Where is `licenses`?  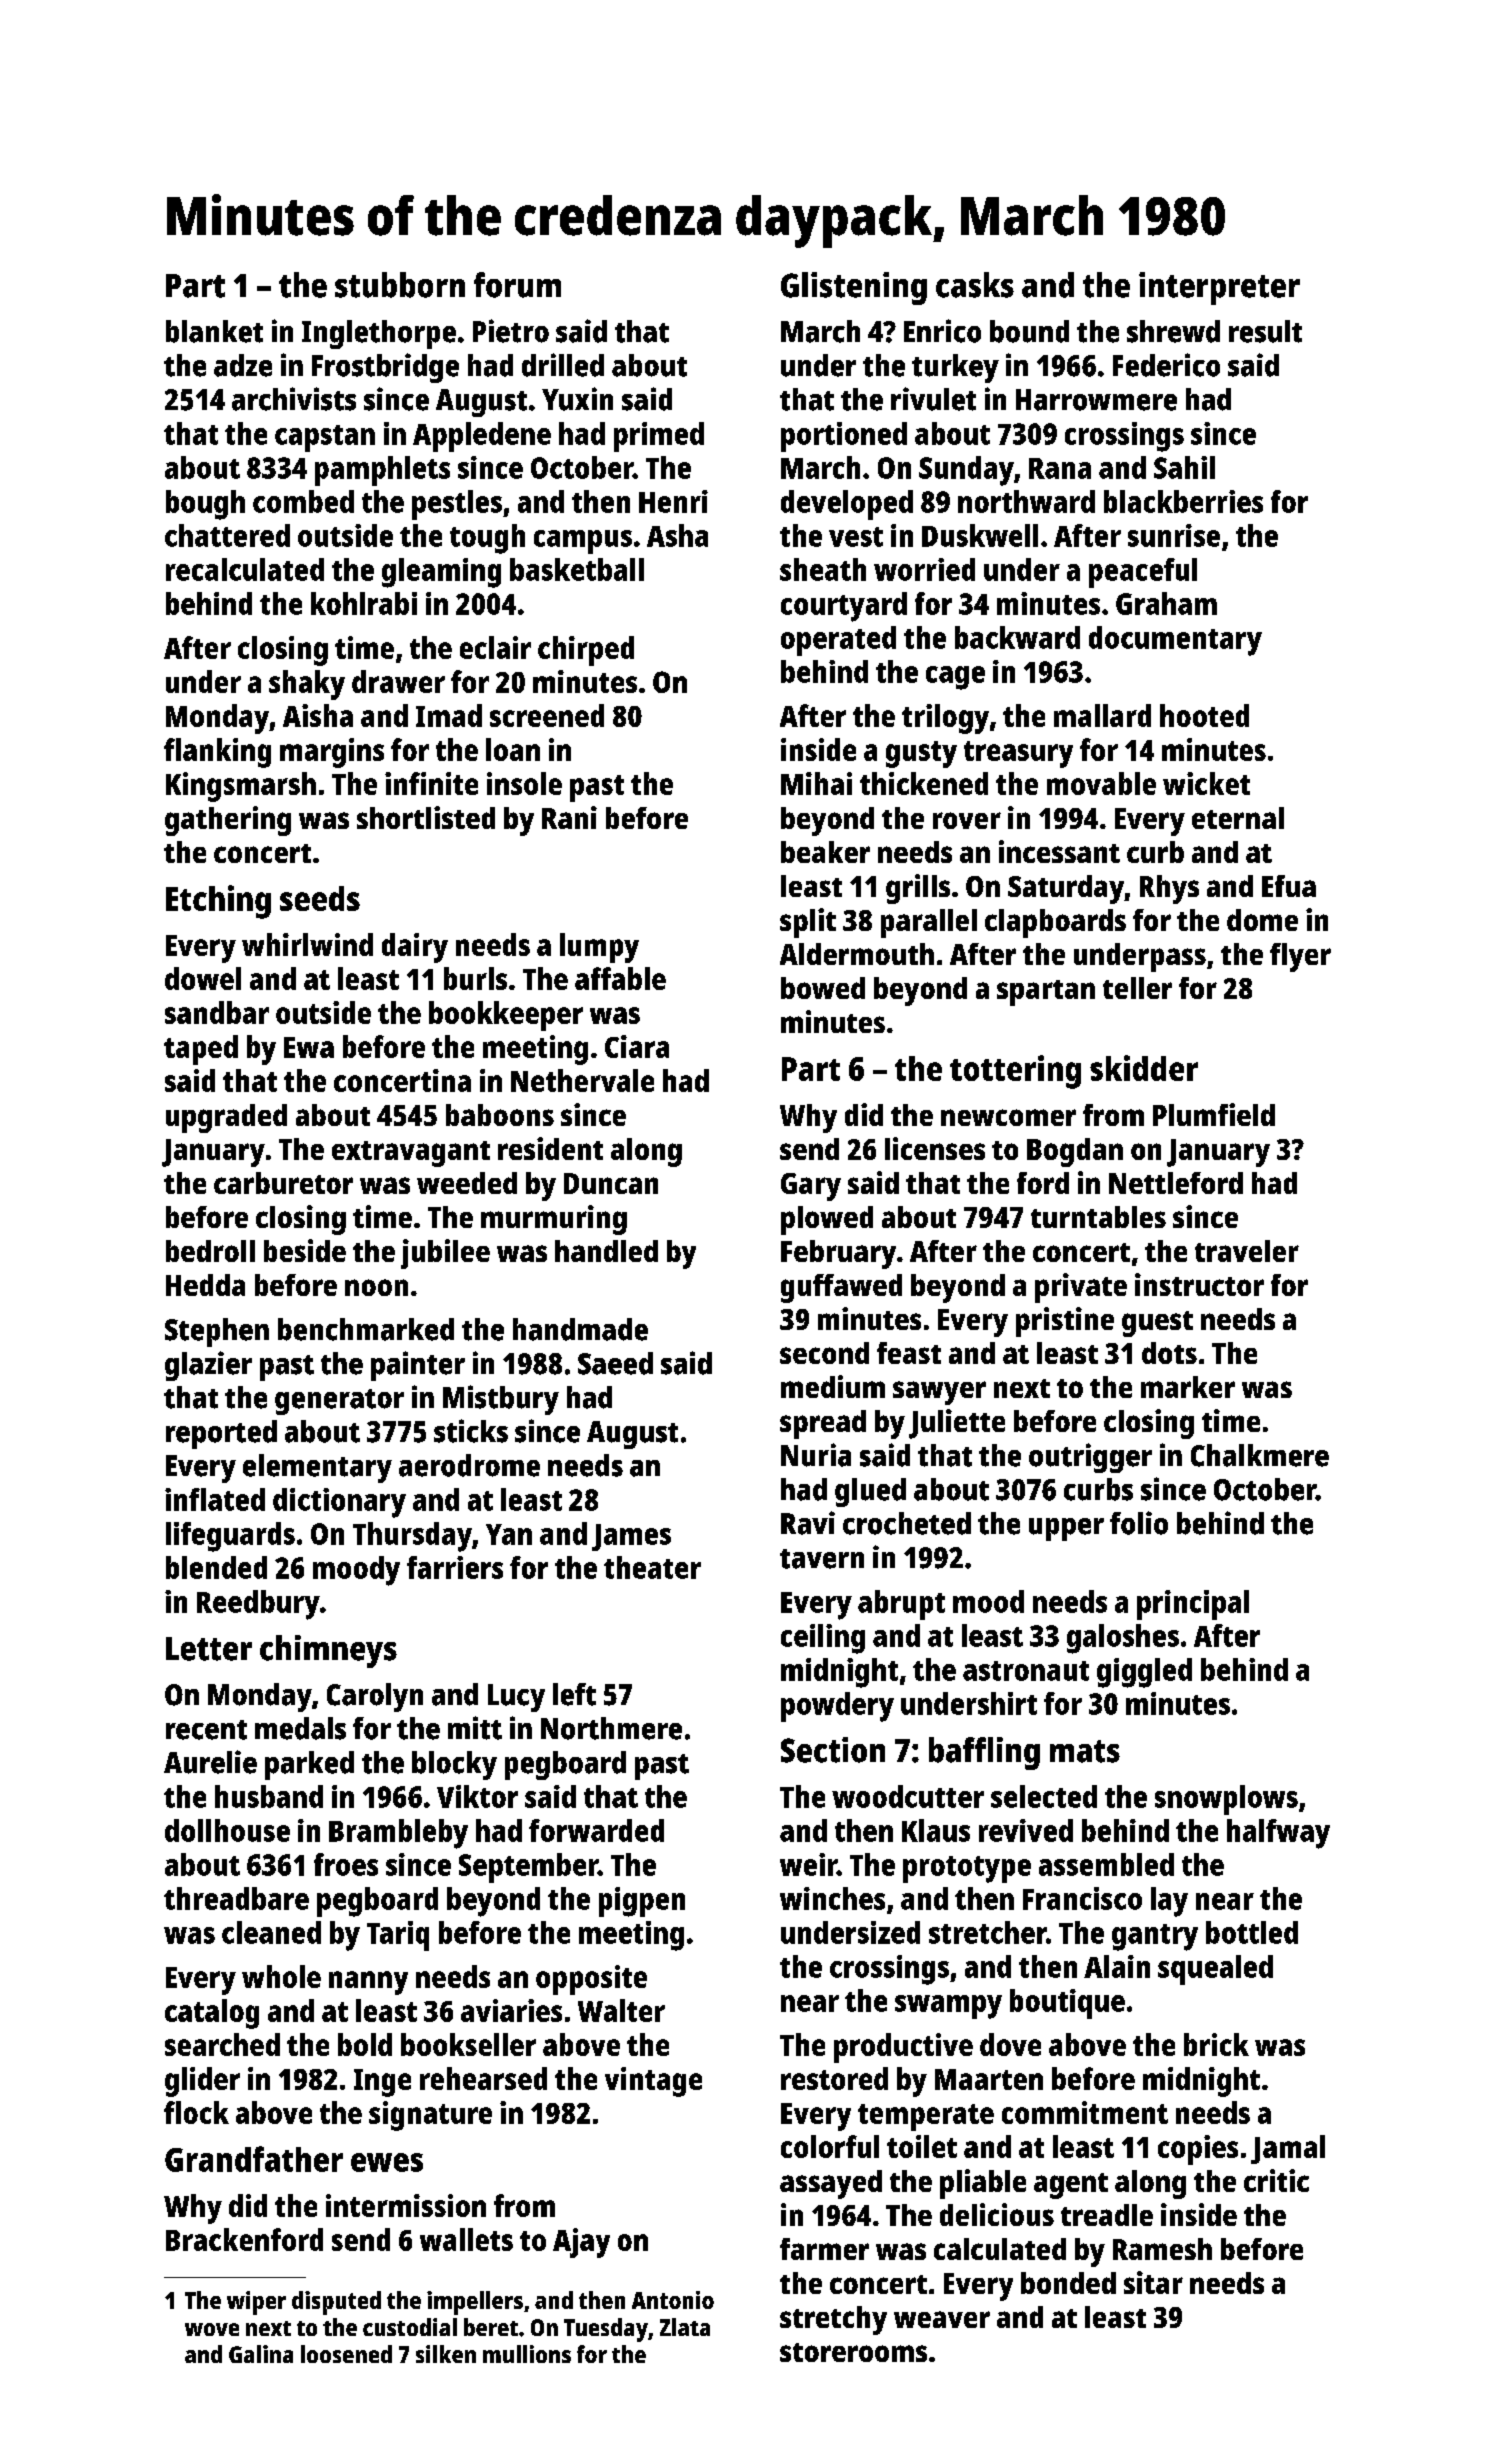
licenses is located at coordinates (935, 1148).
